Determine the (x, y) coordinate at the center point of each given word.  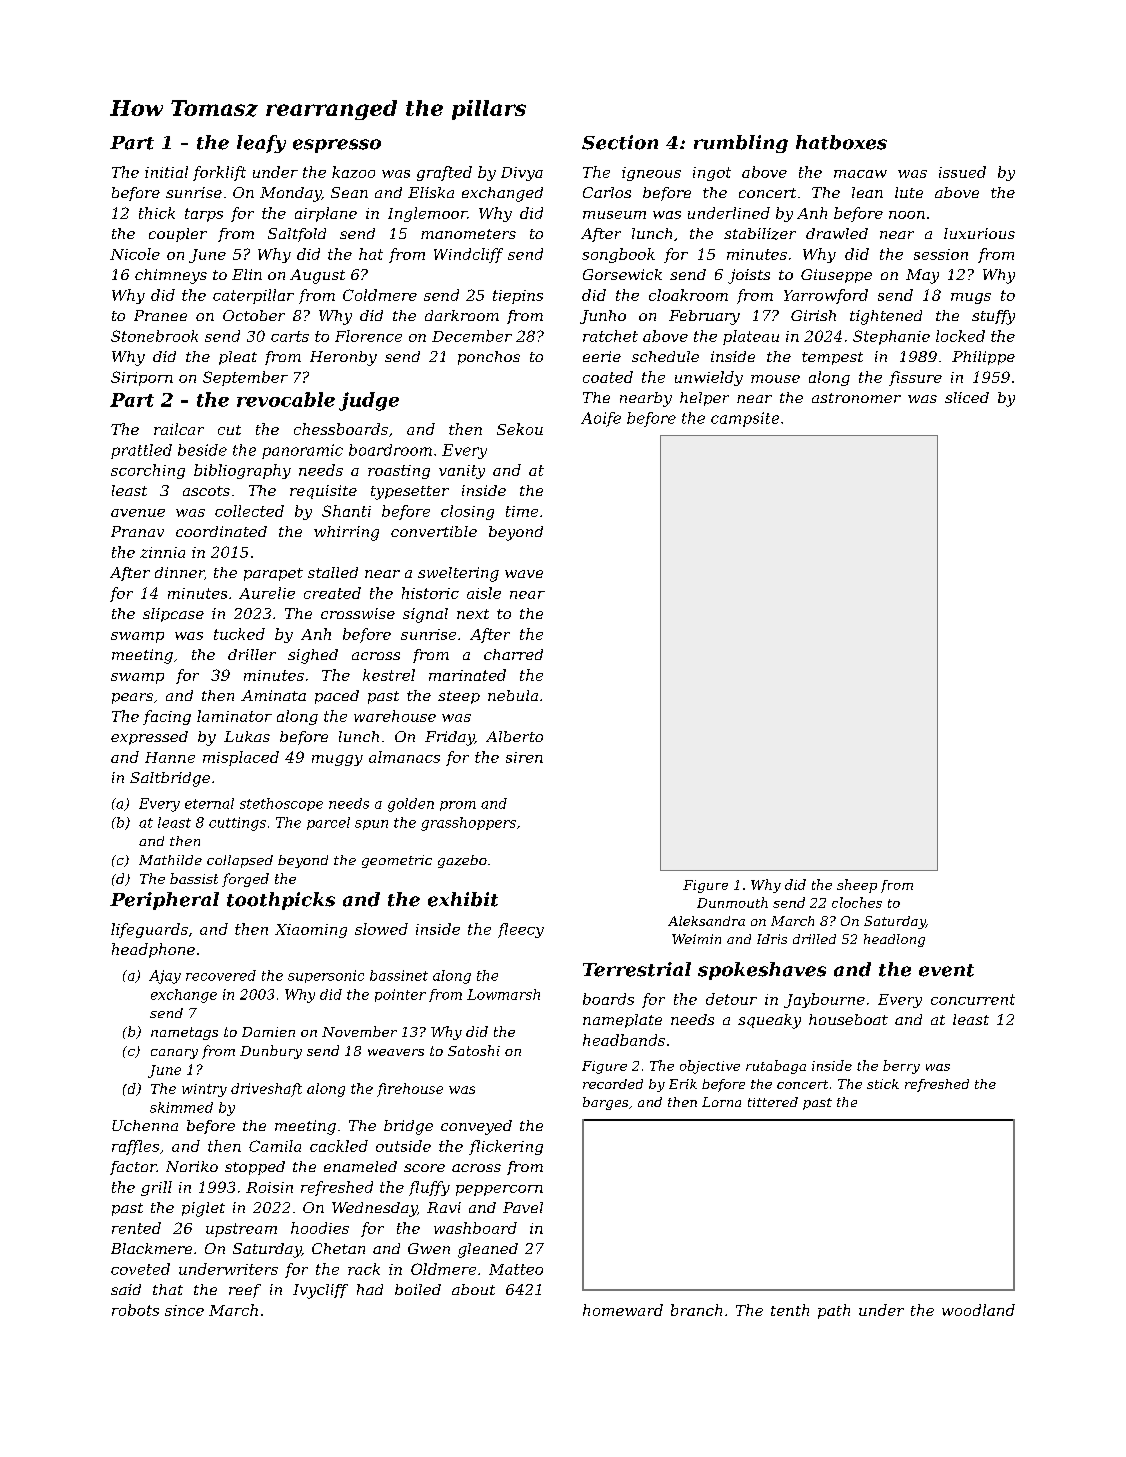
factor (133, 1168)
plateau (751, 337)
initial (166, 172)
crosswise (358, 613)
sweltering (458, 574)
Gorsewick (622, 274)
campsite (745, 419)
